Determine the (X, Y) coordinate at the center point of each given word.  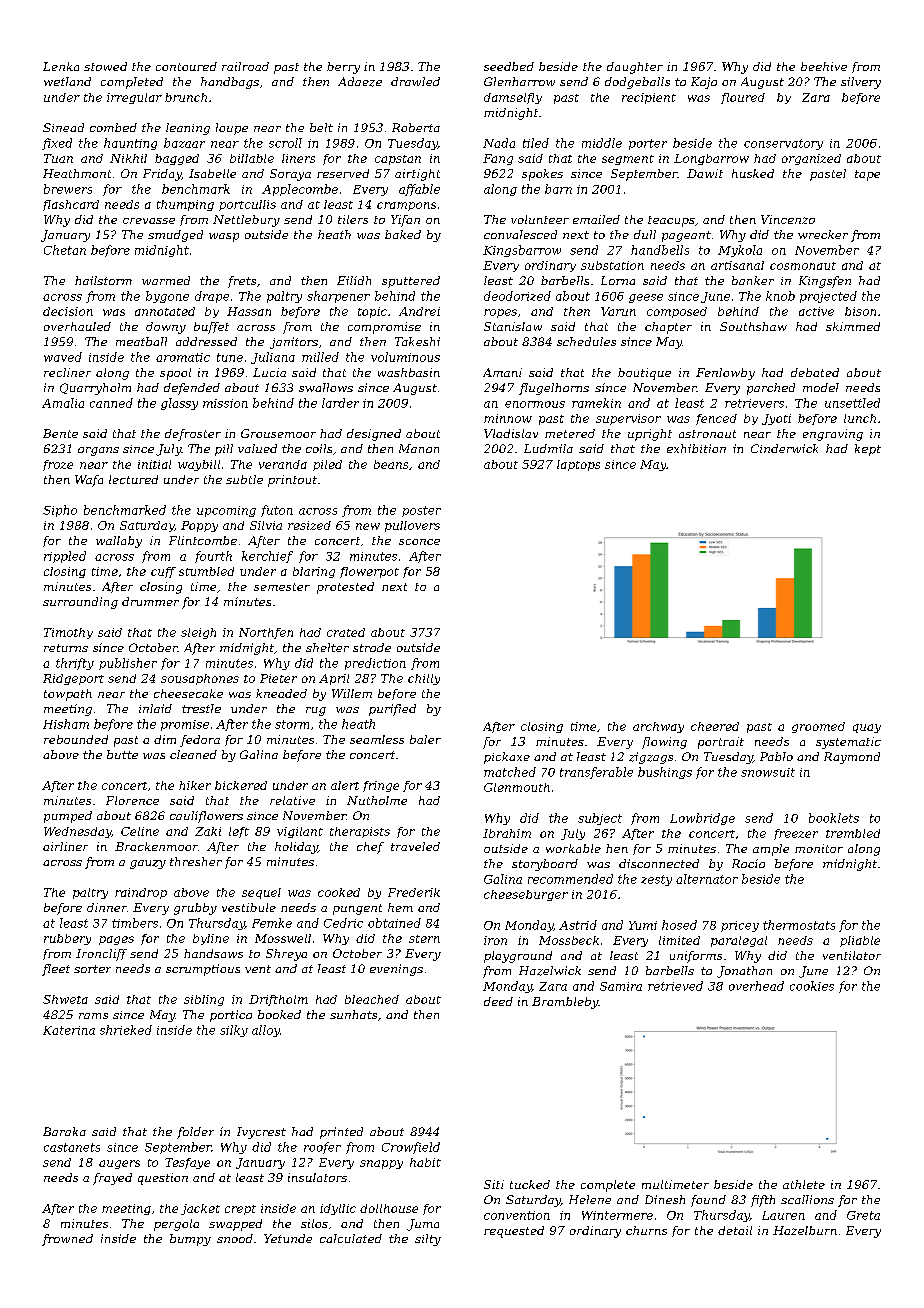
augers (119, 1164)
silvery (861, 83)
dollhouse (389, 1208)
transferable (596, 773)
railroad (245, 66)
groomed (818, 727)
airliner (65, 846)
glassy (179, 404)
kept (868, 450)
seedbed (509, 66)
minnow (508, 418)
